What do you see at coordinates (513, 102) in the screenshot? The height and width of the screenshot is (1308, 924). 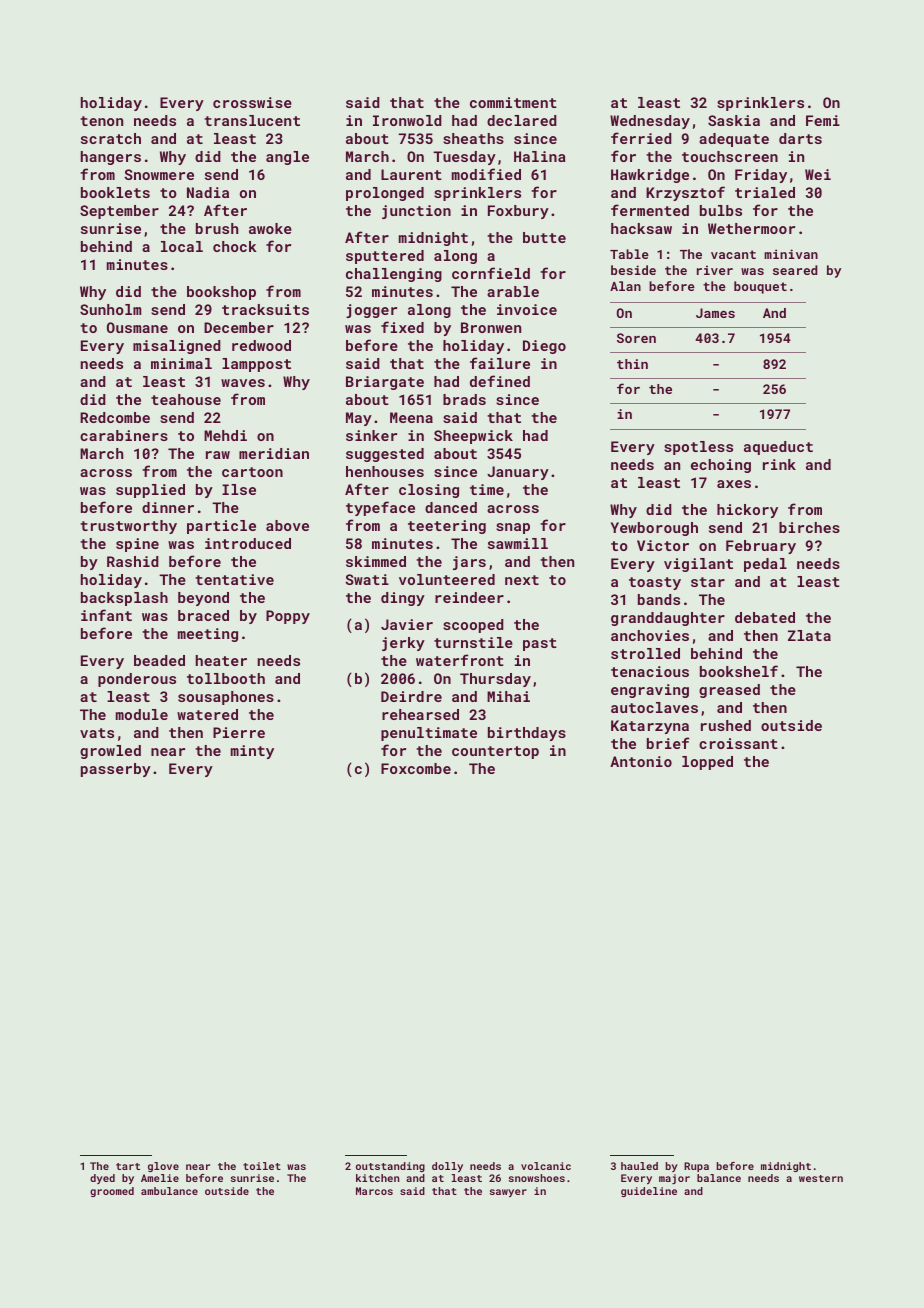 I see `commitment` at bounding box center [513, 102].
